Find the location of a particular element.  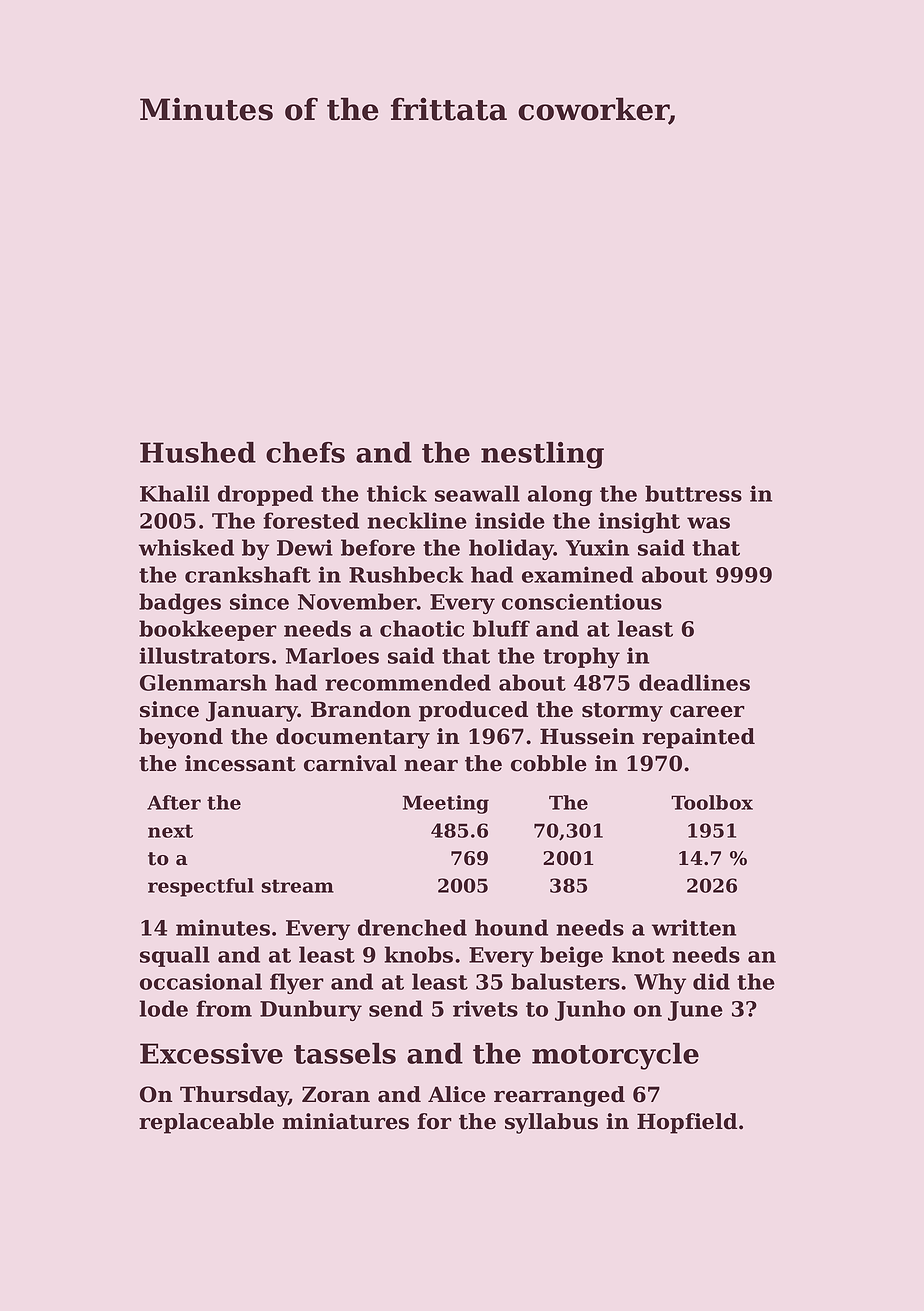

carnival is located at coordinates (350, 763).
